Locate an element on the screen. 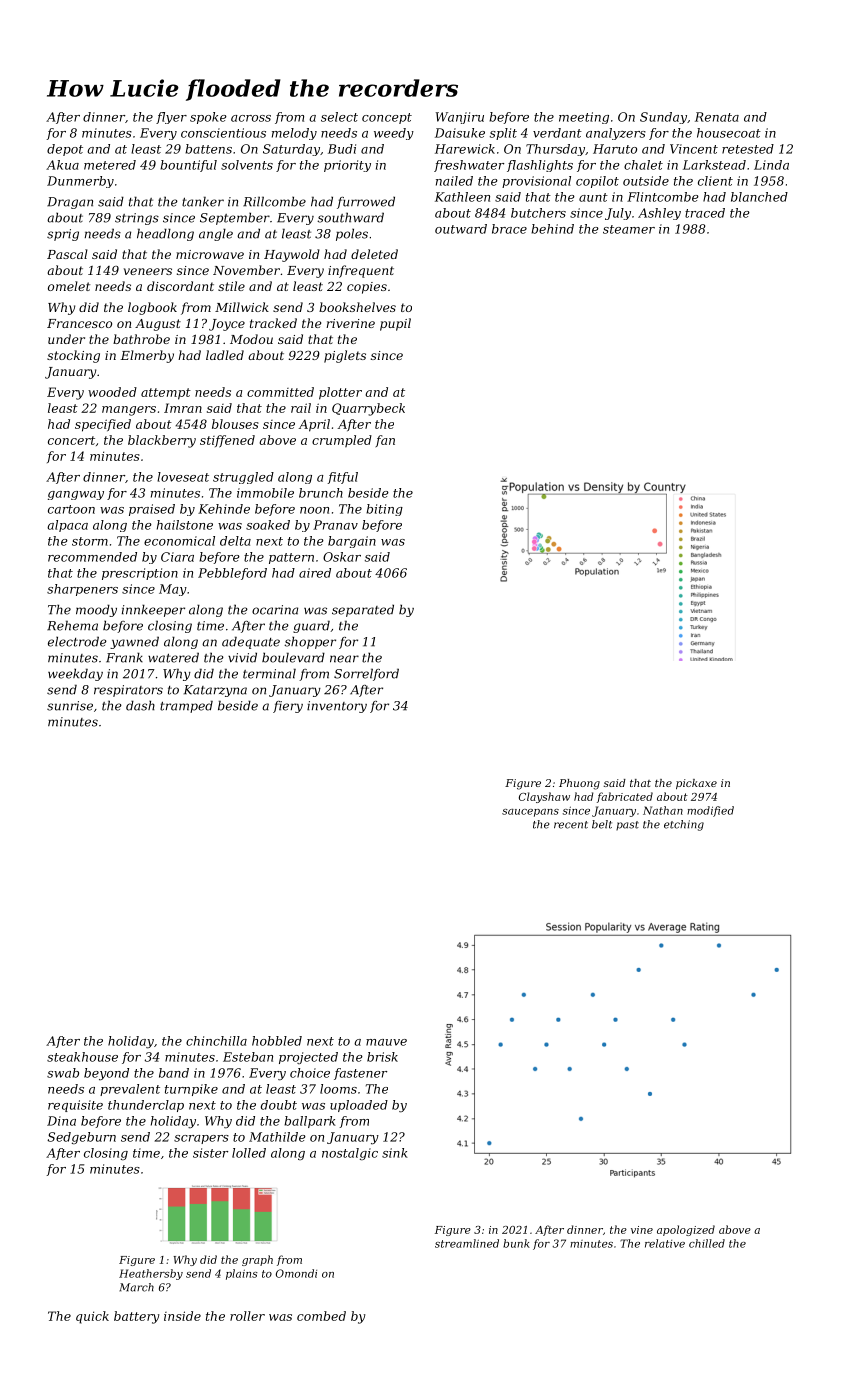 The width and height of the screenshot is (849, 1400). pickaxe is located at coordinates (696, 784).
